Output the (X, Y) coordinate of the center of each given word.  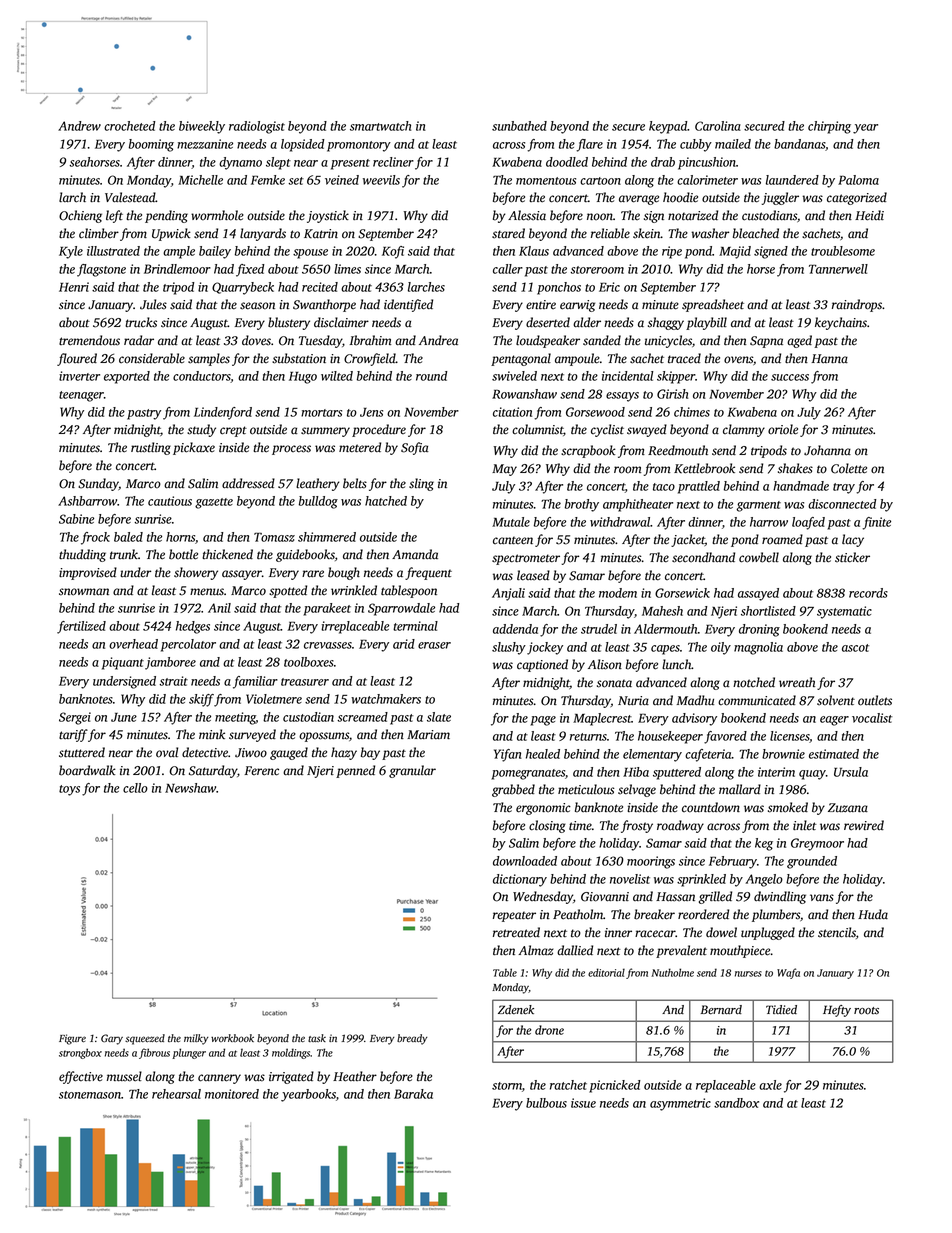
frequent (428, 573)
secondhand (703, 557)
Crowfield (370, 359)
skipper (676, 377)
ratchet (568, 1085)
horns (180, 537)
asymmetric (680, 1104)
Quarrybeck (243, 288)
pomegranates (528, 774)
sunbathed (519, 126)
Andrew (79, 126)
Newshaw (190, 788)
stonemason (90, 1095)
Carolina (718, 126)
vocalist (872, 718)
